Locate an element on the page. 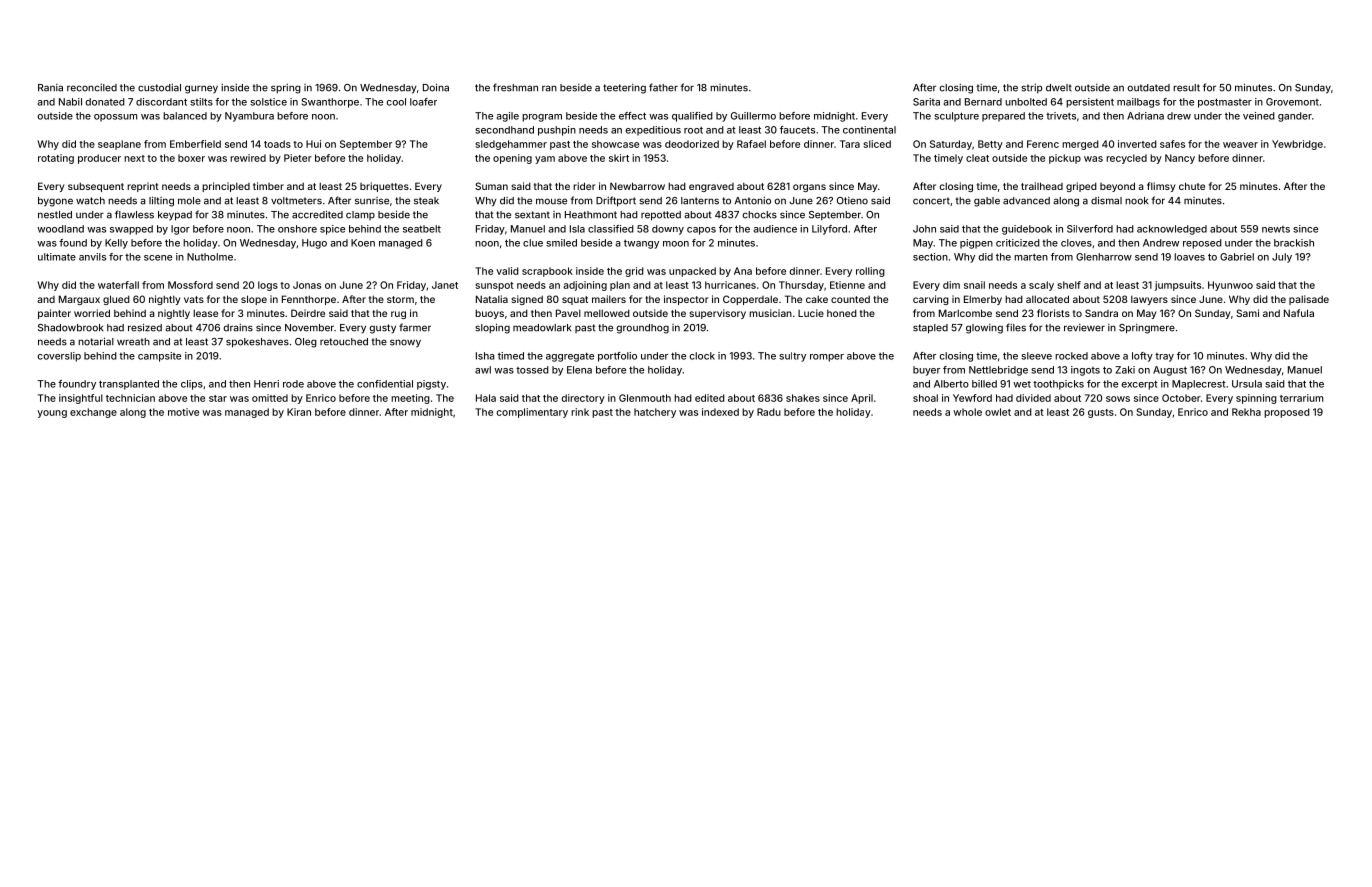 The height and width of the document is (887, 1372). exchange is located at coordinates (93, 413).
